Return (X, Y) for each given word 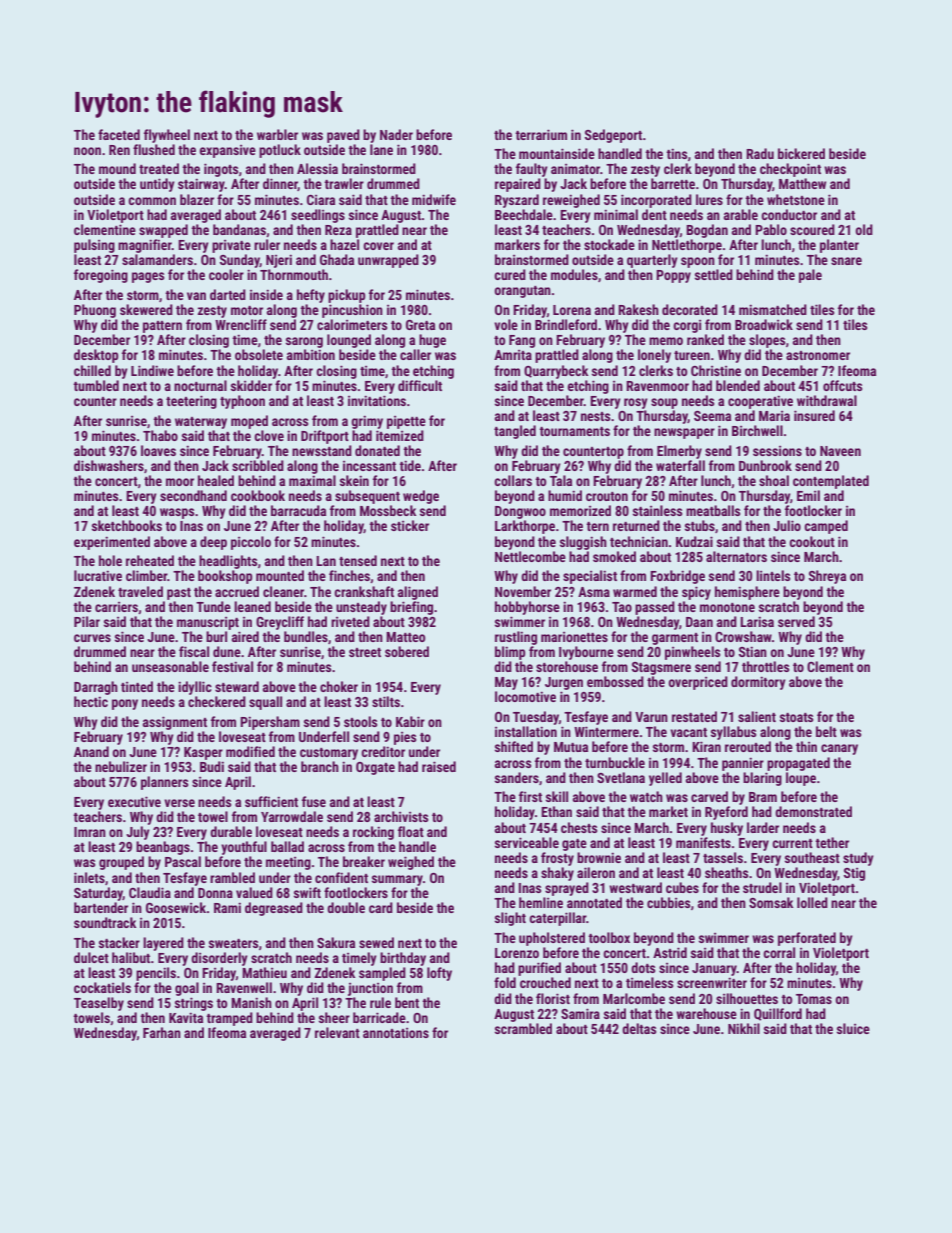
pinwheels (692, 653)
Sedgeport (613, 136)
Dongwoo (520, 512)
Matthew (802, 183)
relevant (337, 1032)
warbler (277, 134)
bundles (306, 636)
